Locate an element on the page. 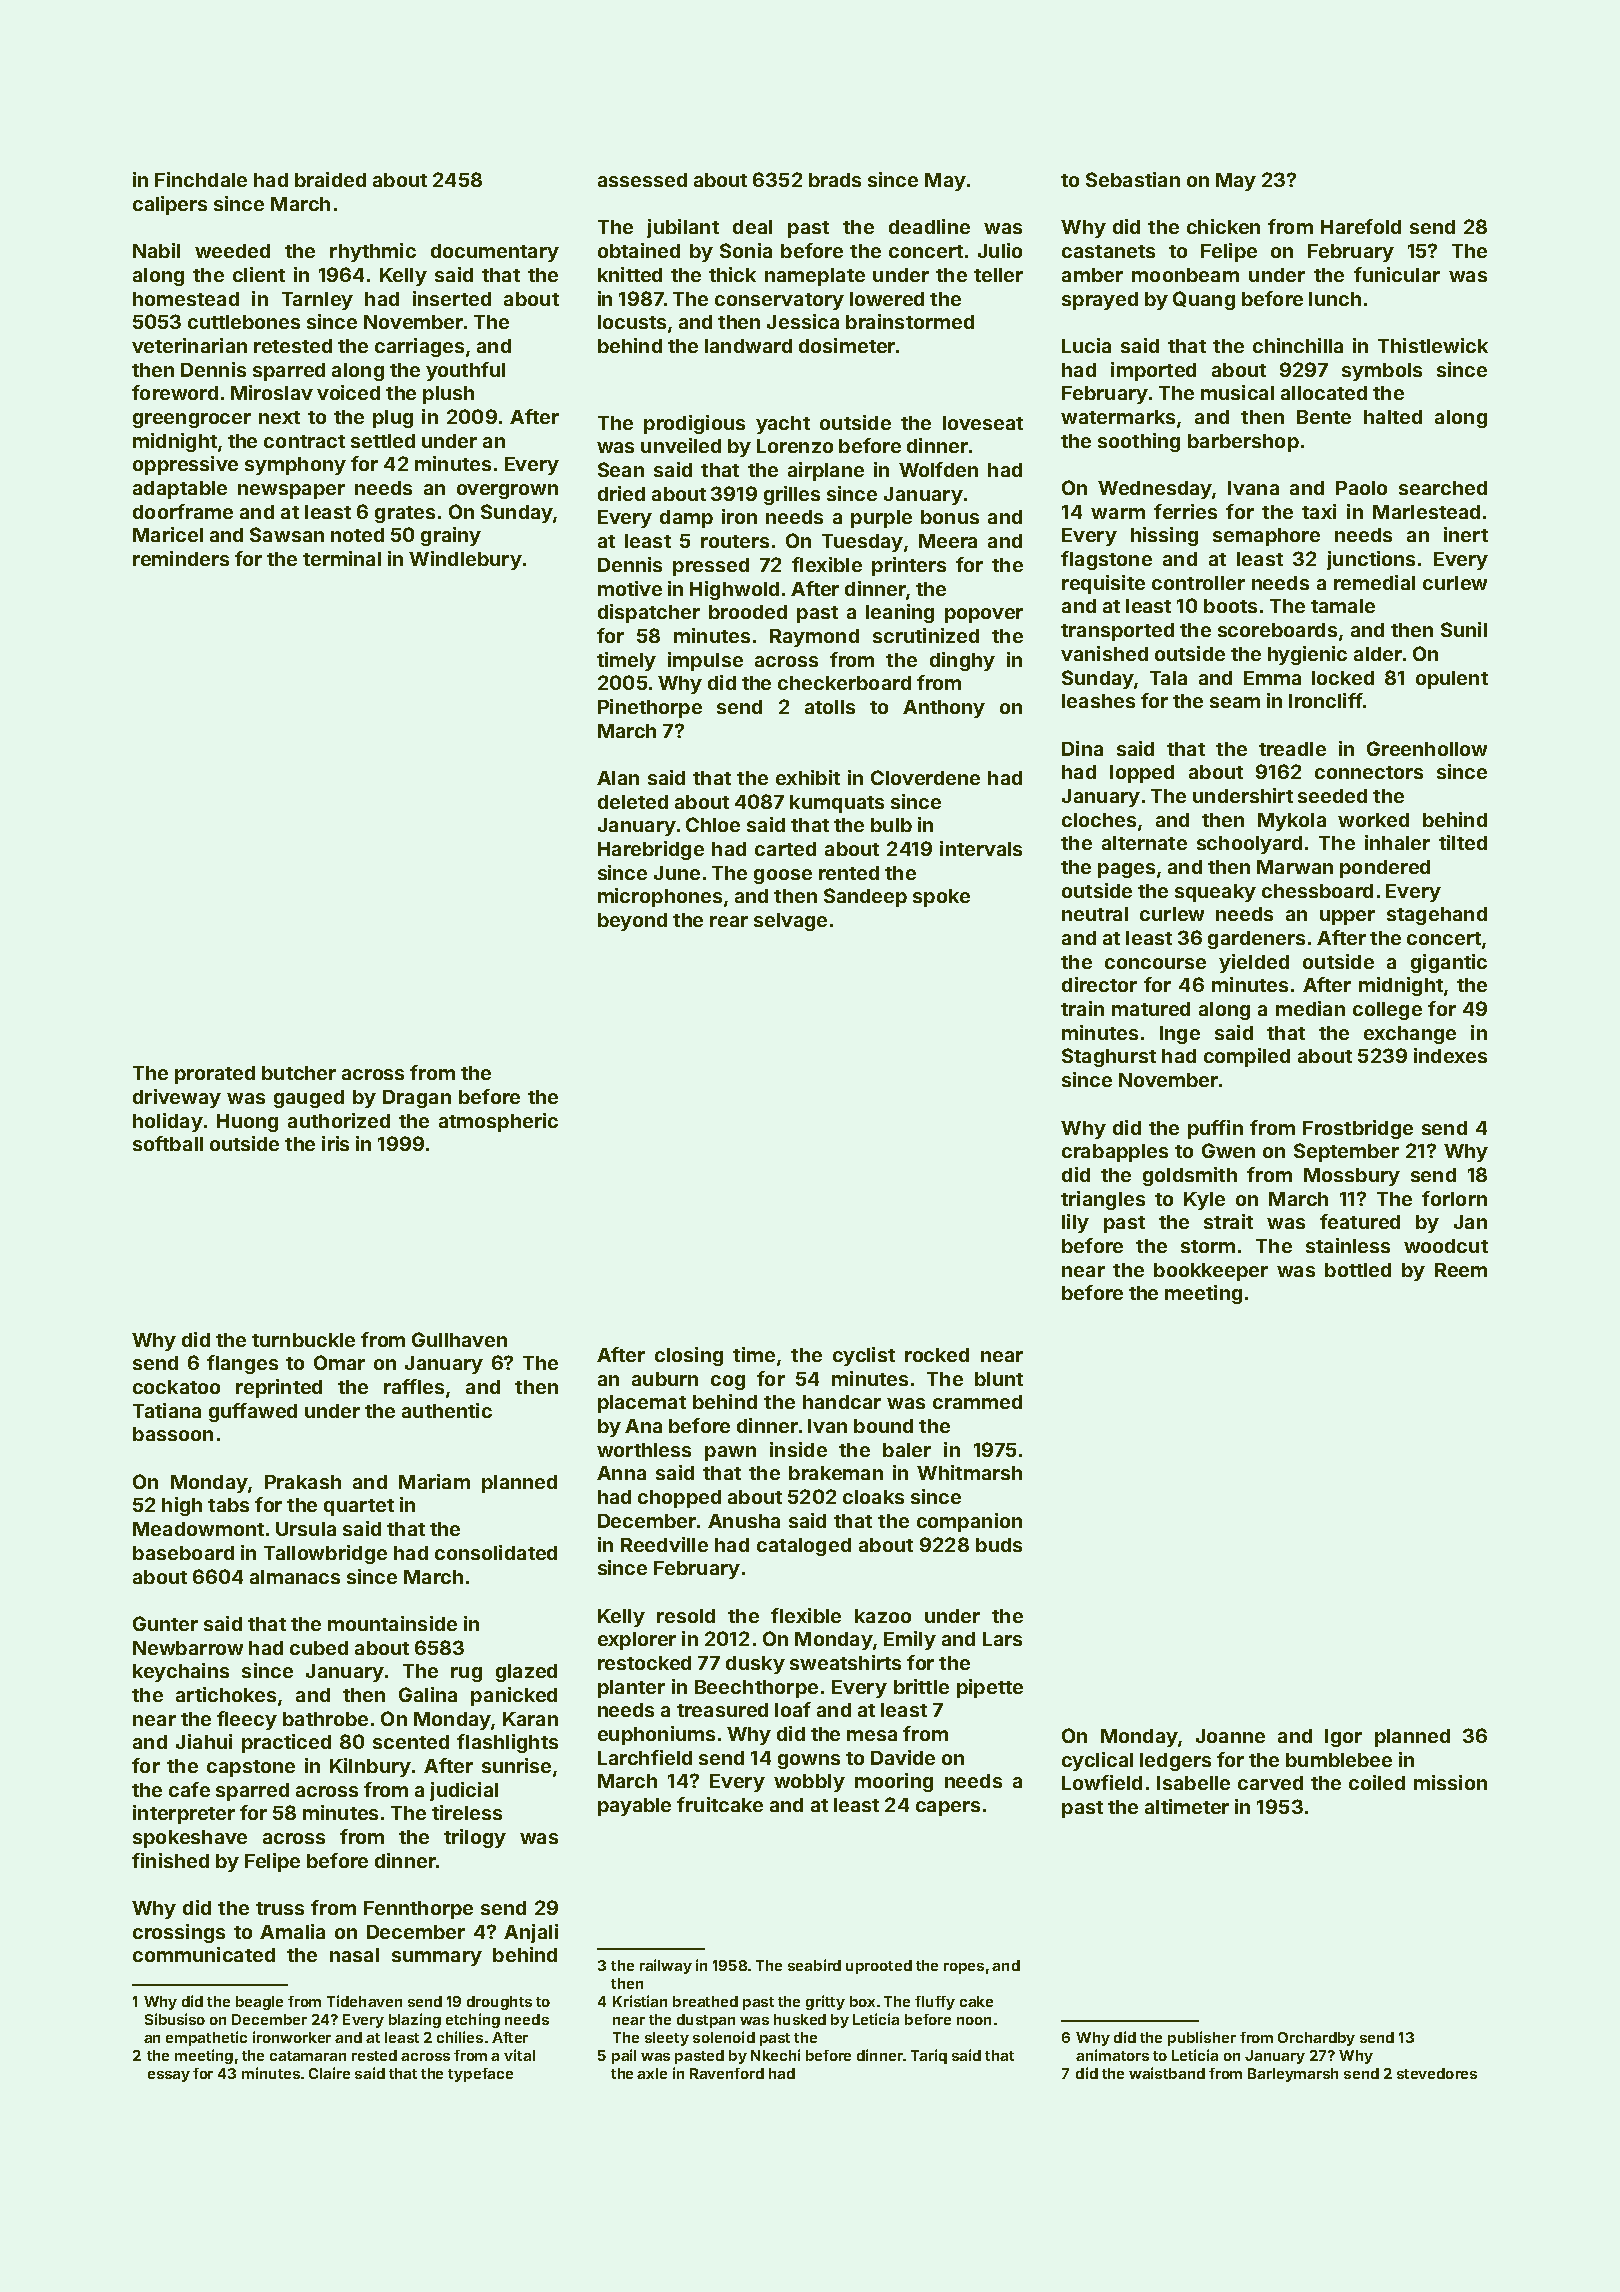 The image size is (1620, 2292). brads is located at coordinates (835, 180).
